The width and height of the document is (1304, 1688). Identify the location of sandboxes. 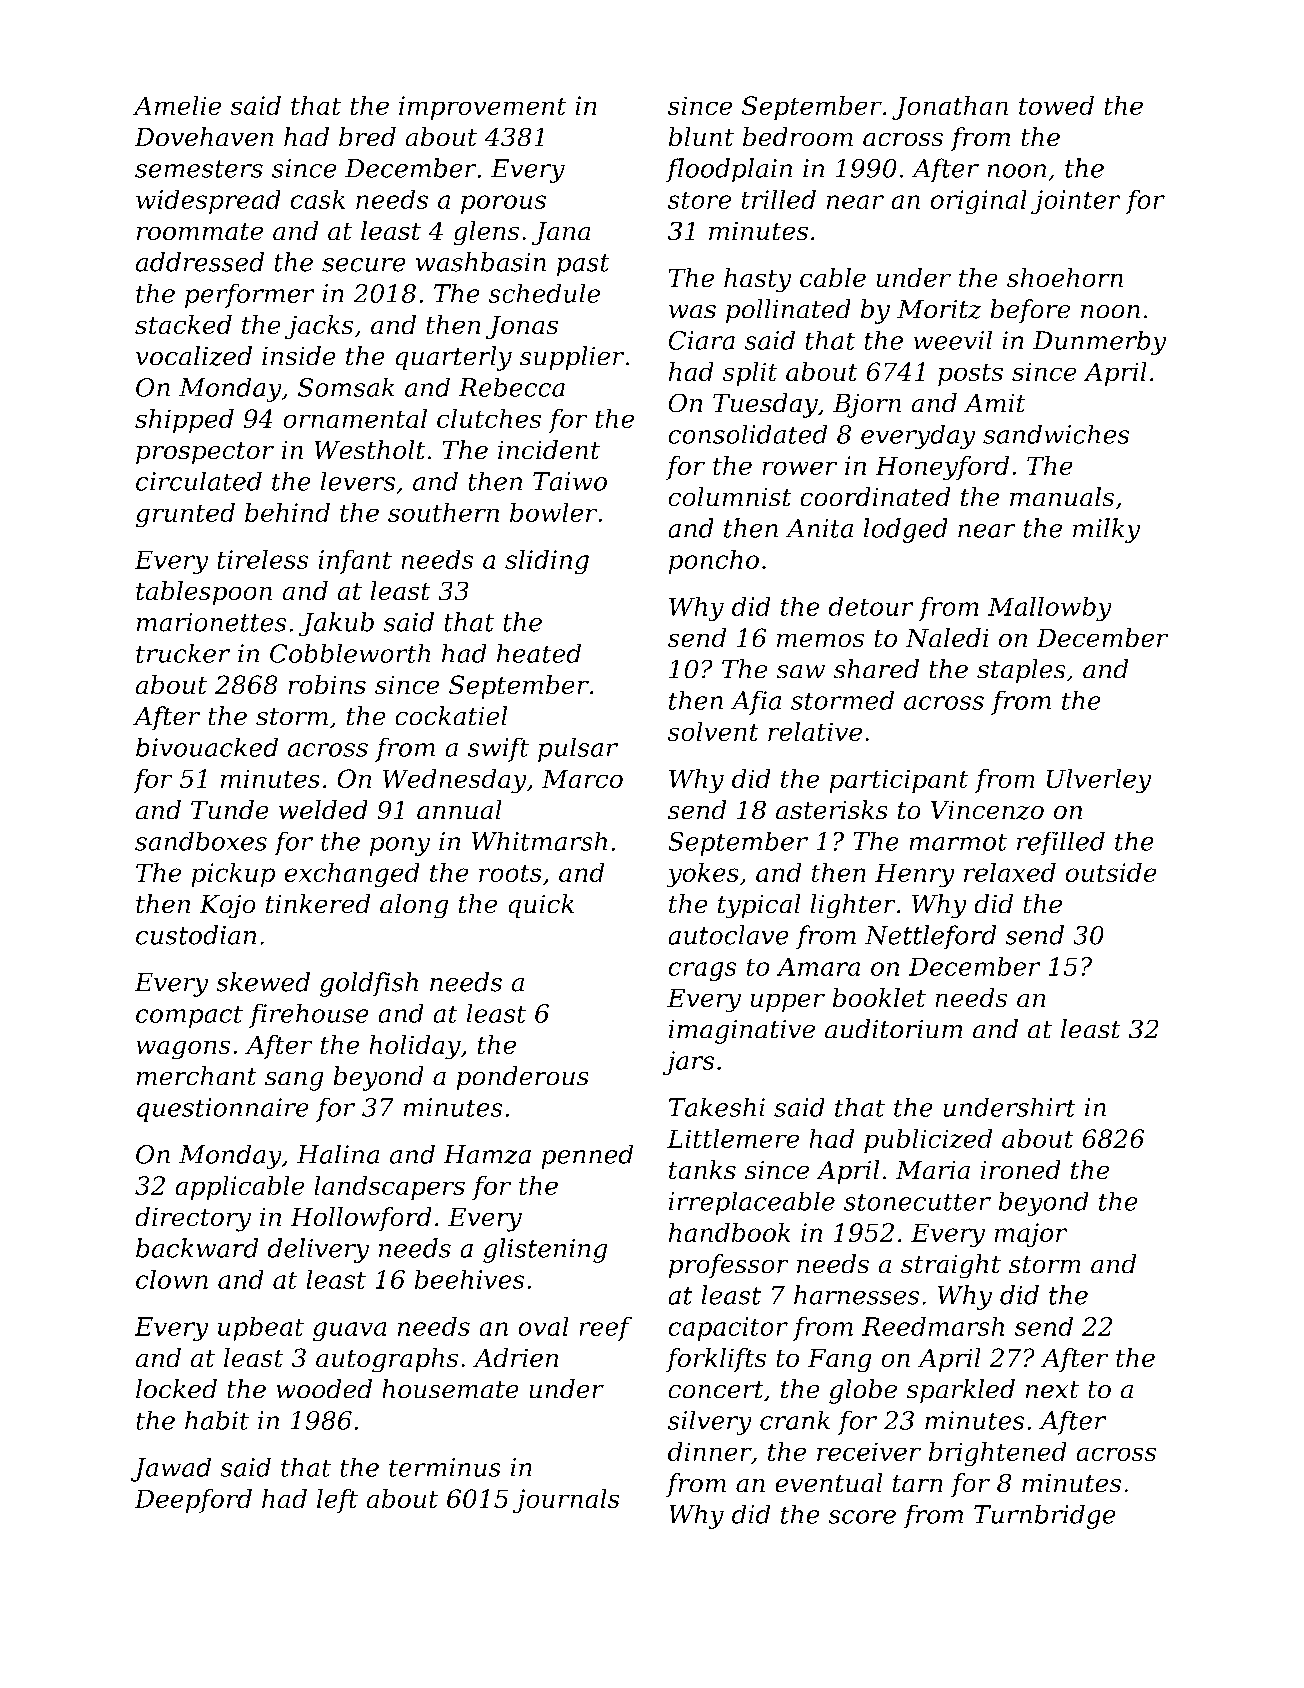
(201, 841).
